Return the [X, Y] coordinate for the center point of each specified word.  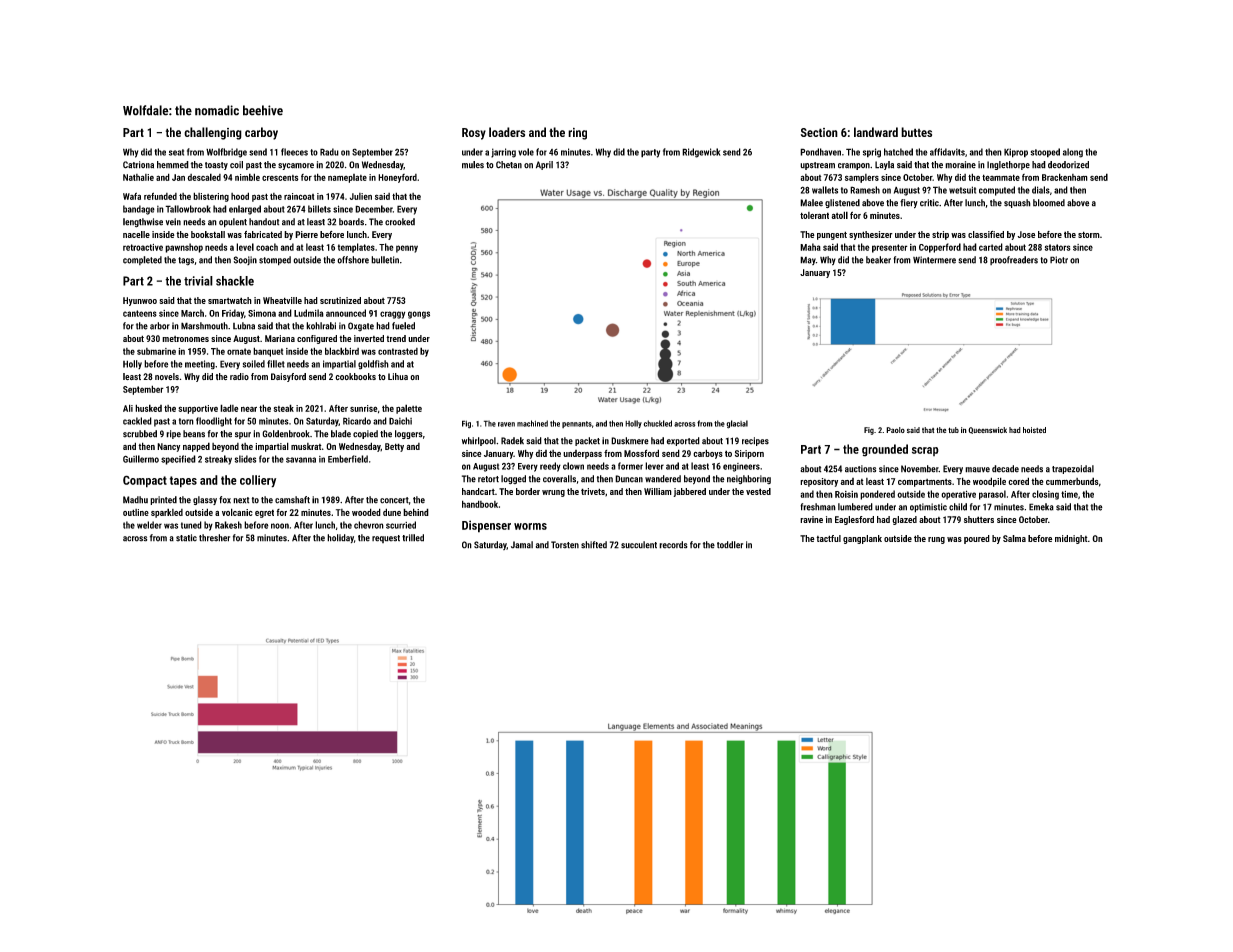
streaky [218, 460]
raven [506, 424]
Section [819, 132]
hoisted [1034, 430]
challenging [213, 133]
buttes [916, 132]
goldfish [373, 365]
